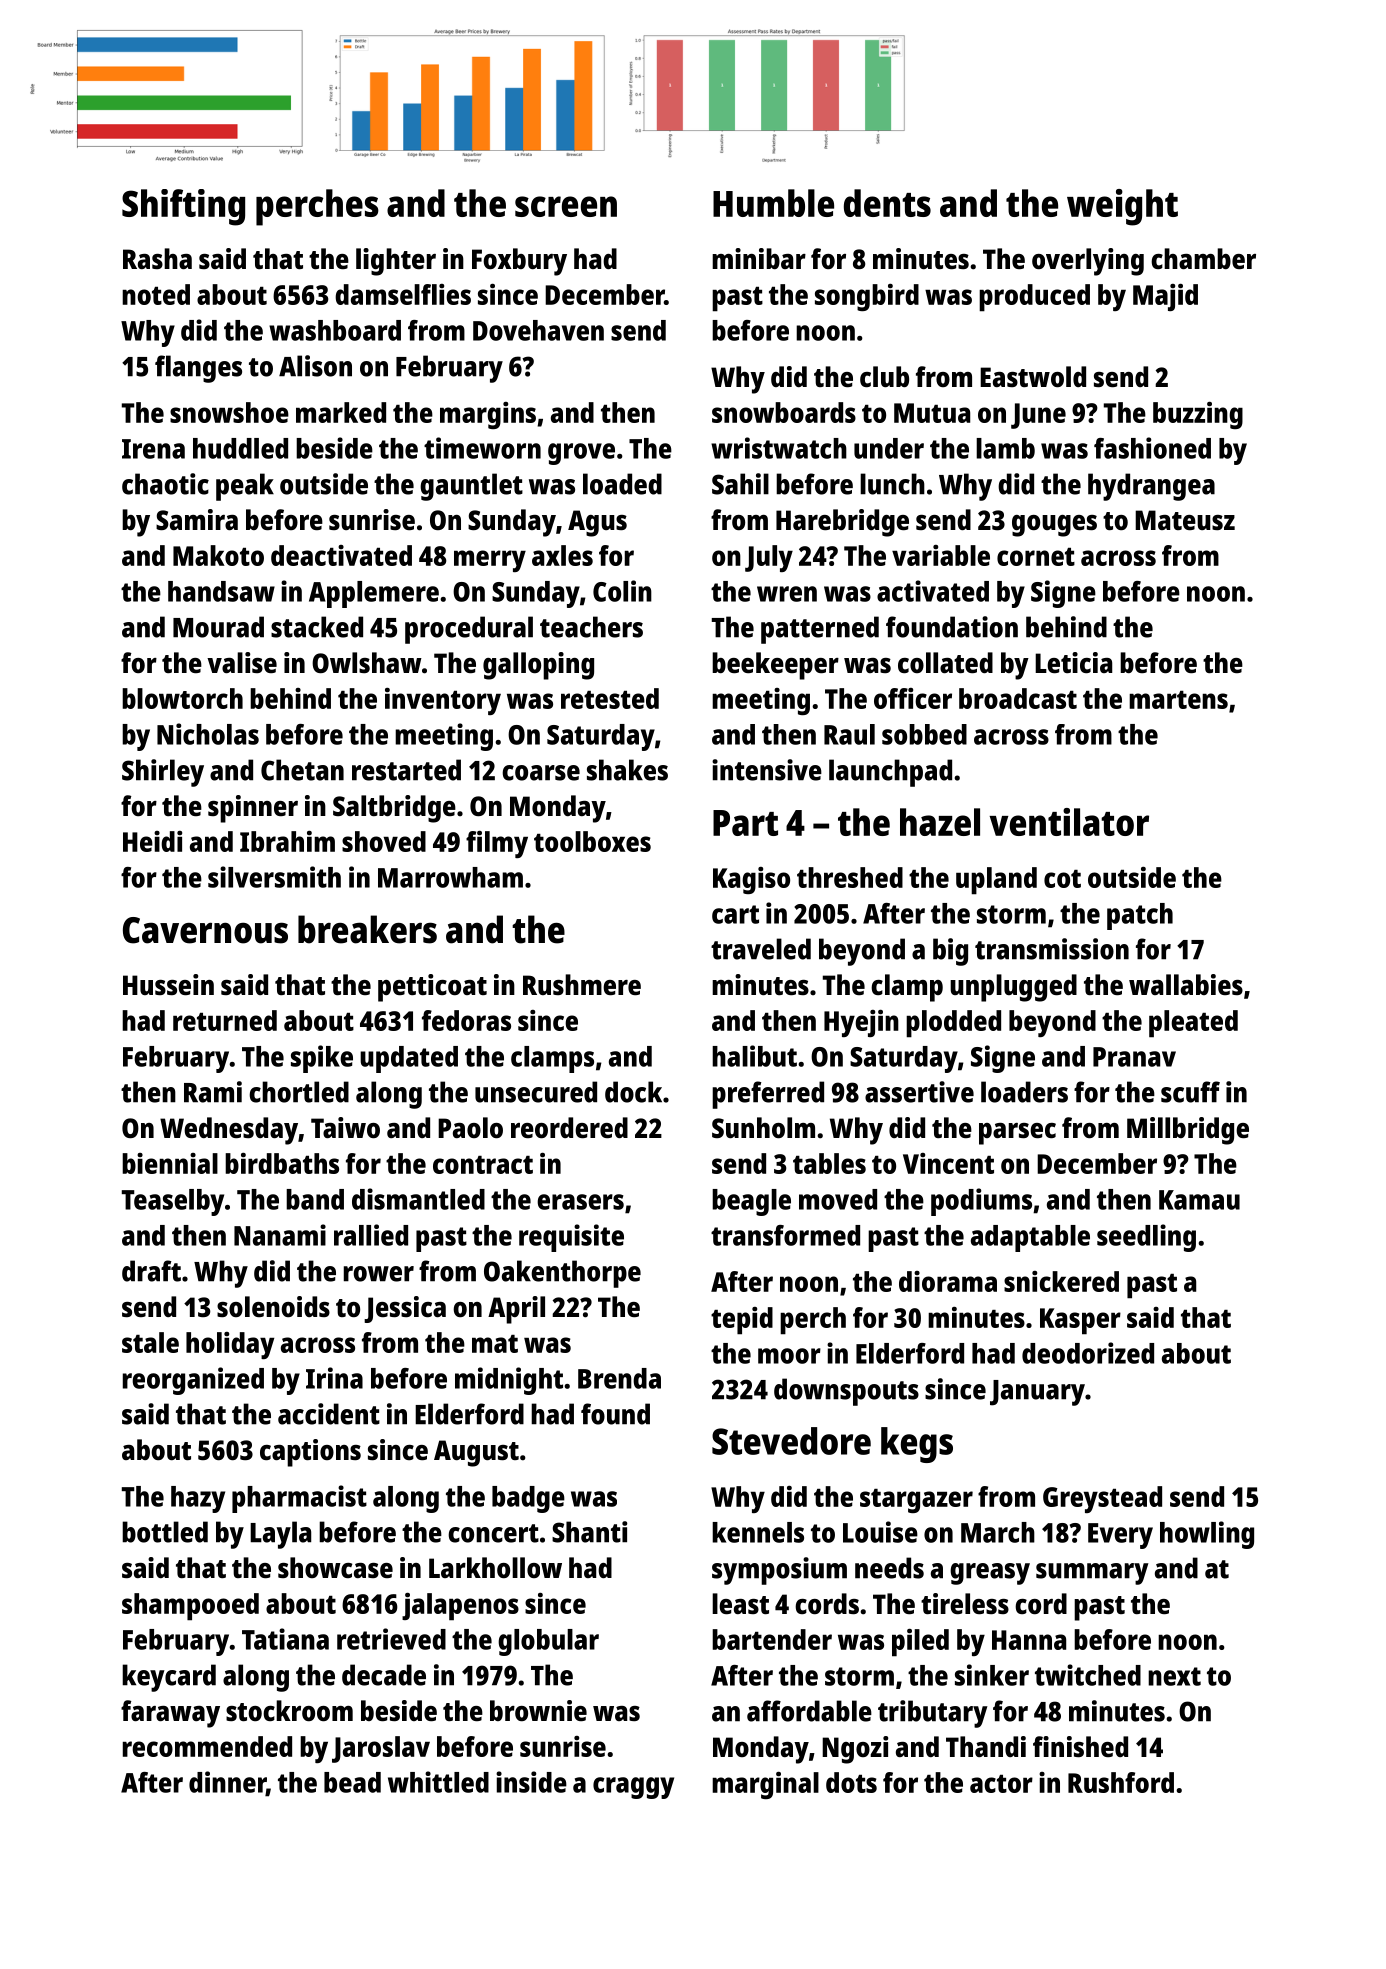  Describe the element at coordinates (1203, 258) in the image. I see `chamber` at that location.
